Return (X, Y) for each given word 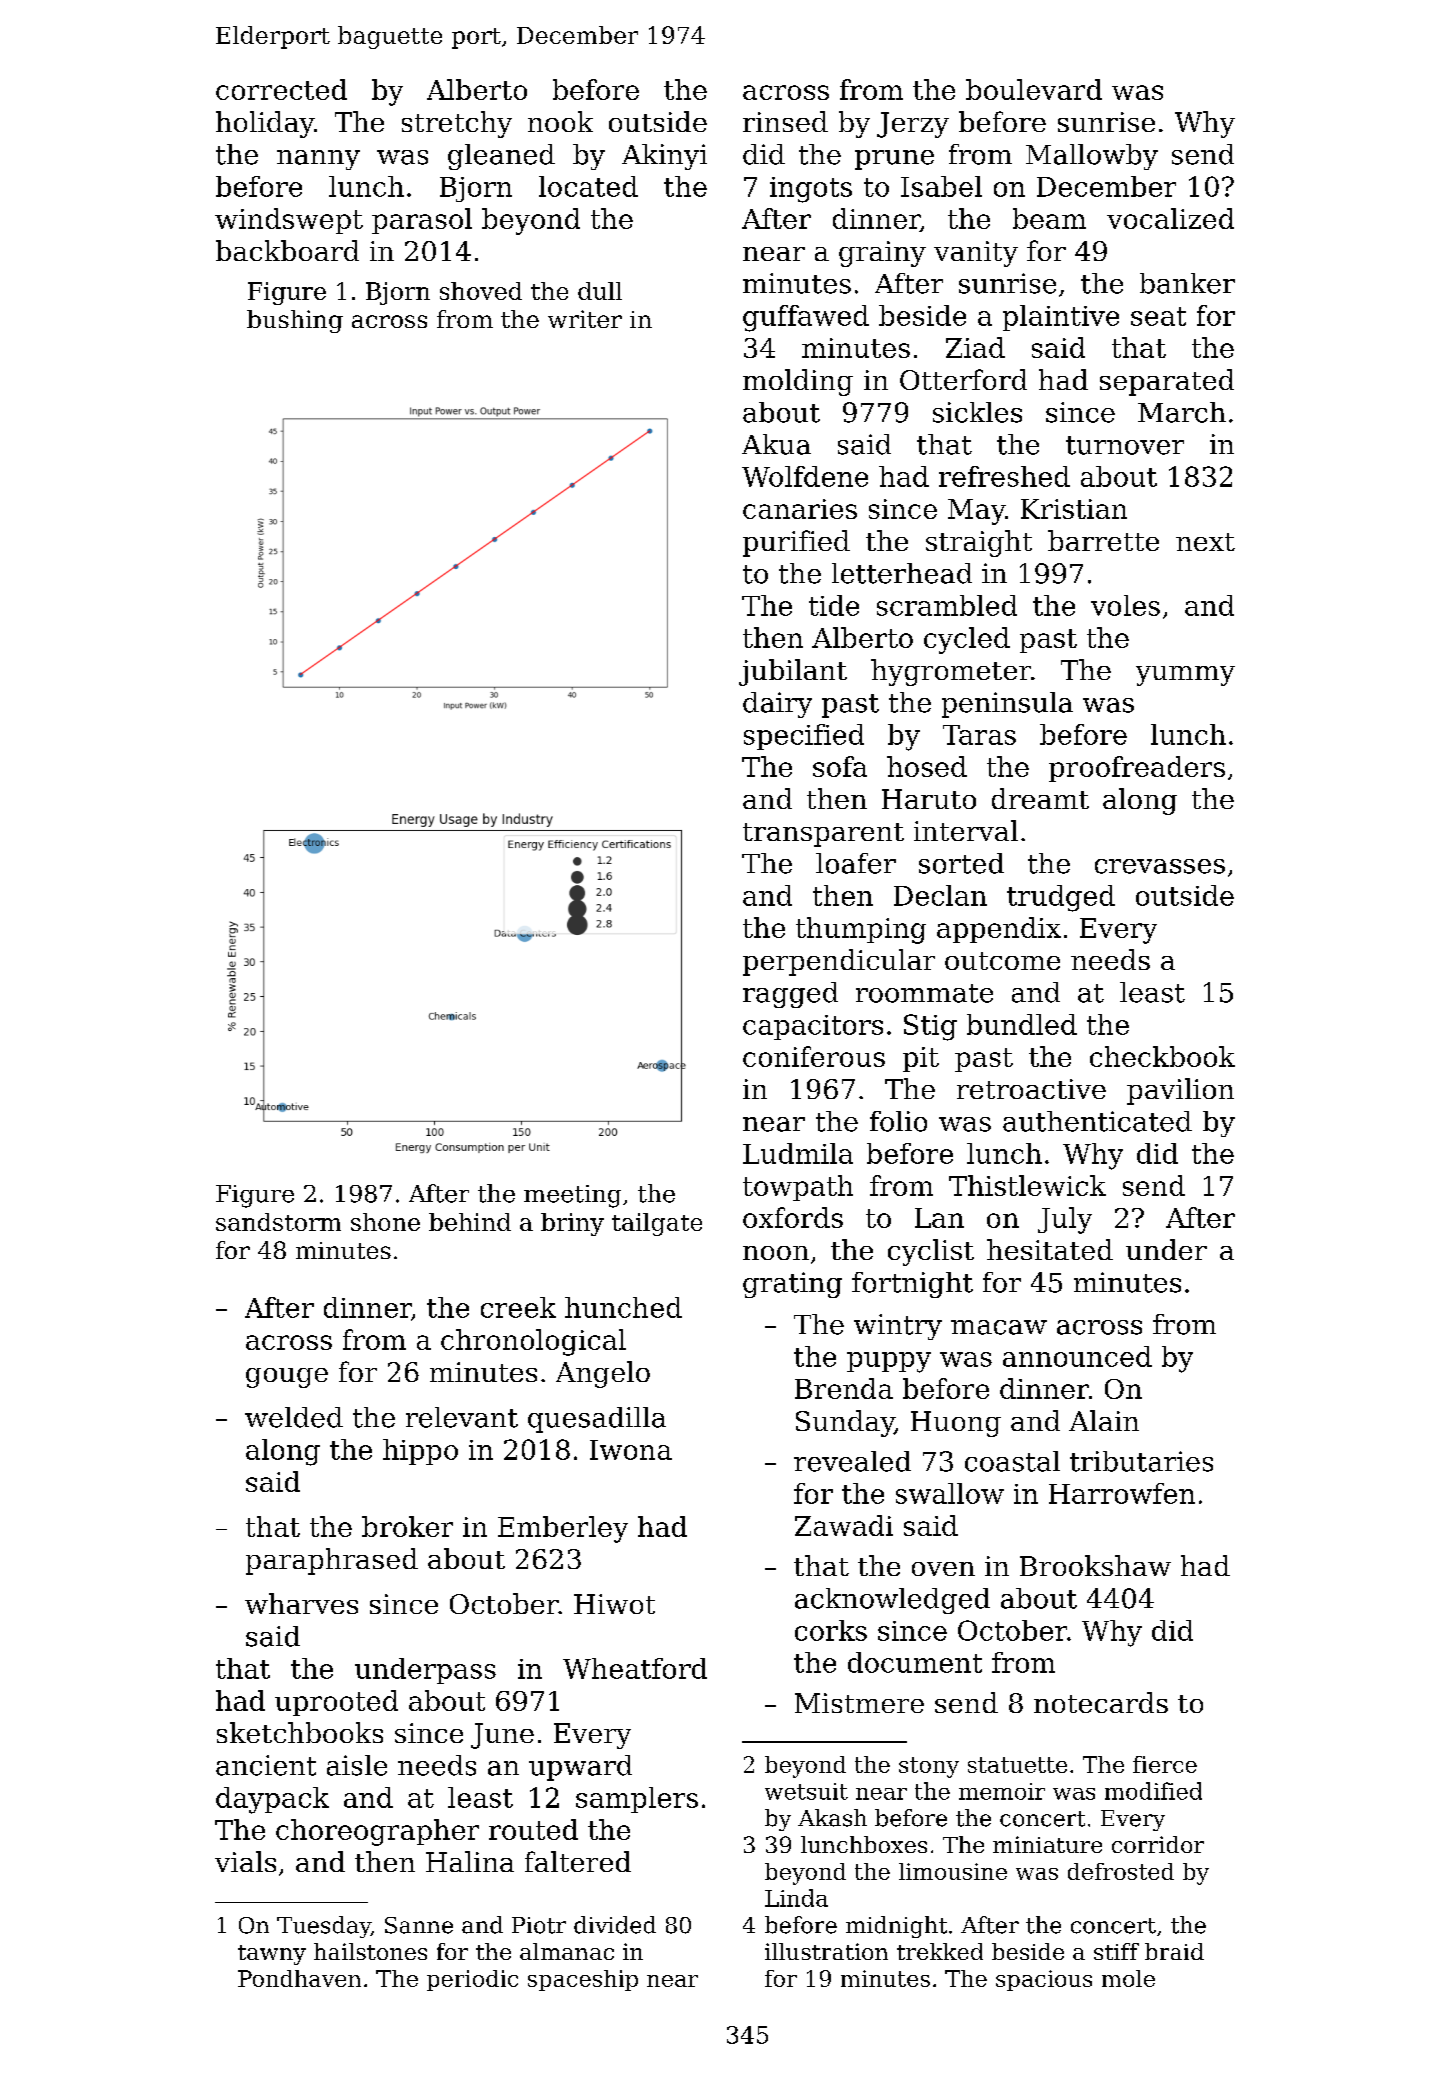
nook (560, 121)
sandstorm (278, 1222)
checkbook (1162, 1056)
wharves (301, 1603)
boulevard (1034, 89)
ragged (790, 995)
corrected (281, 89)
